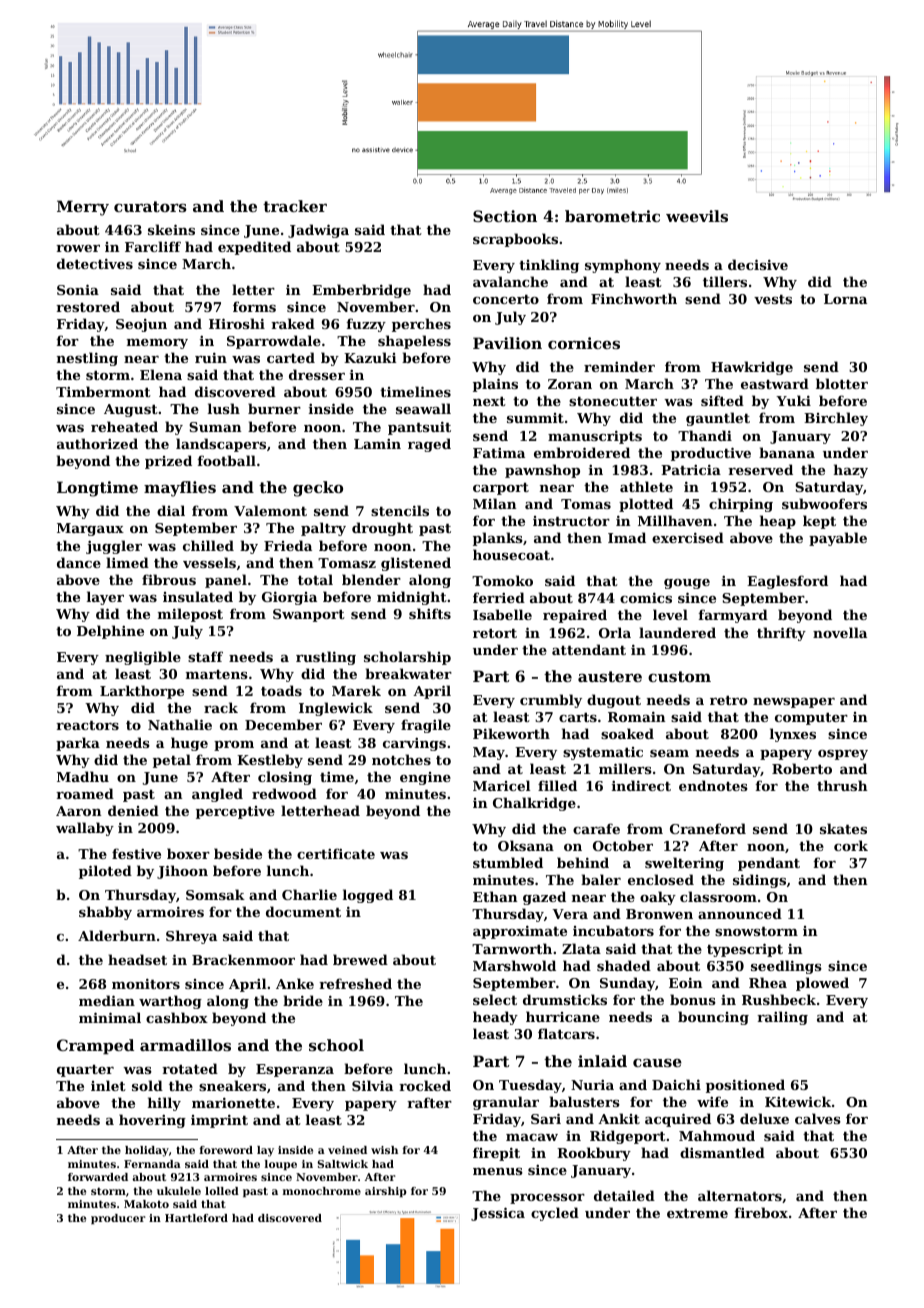 This screenshot has height=1308, width=924. What do you see at coordinates (196, 1218) in the screenshot?
I see `Hartleford` at bounding box center [196, 1218].
